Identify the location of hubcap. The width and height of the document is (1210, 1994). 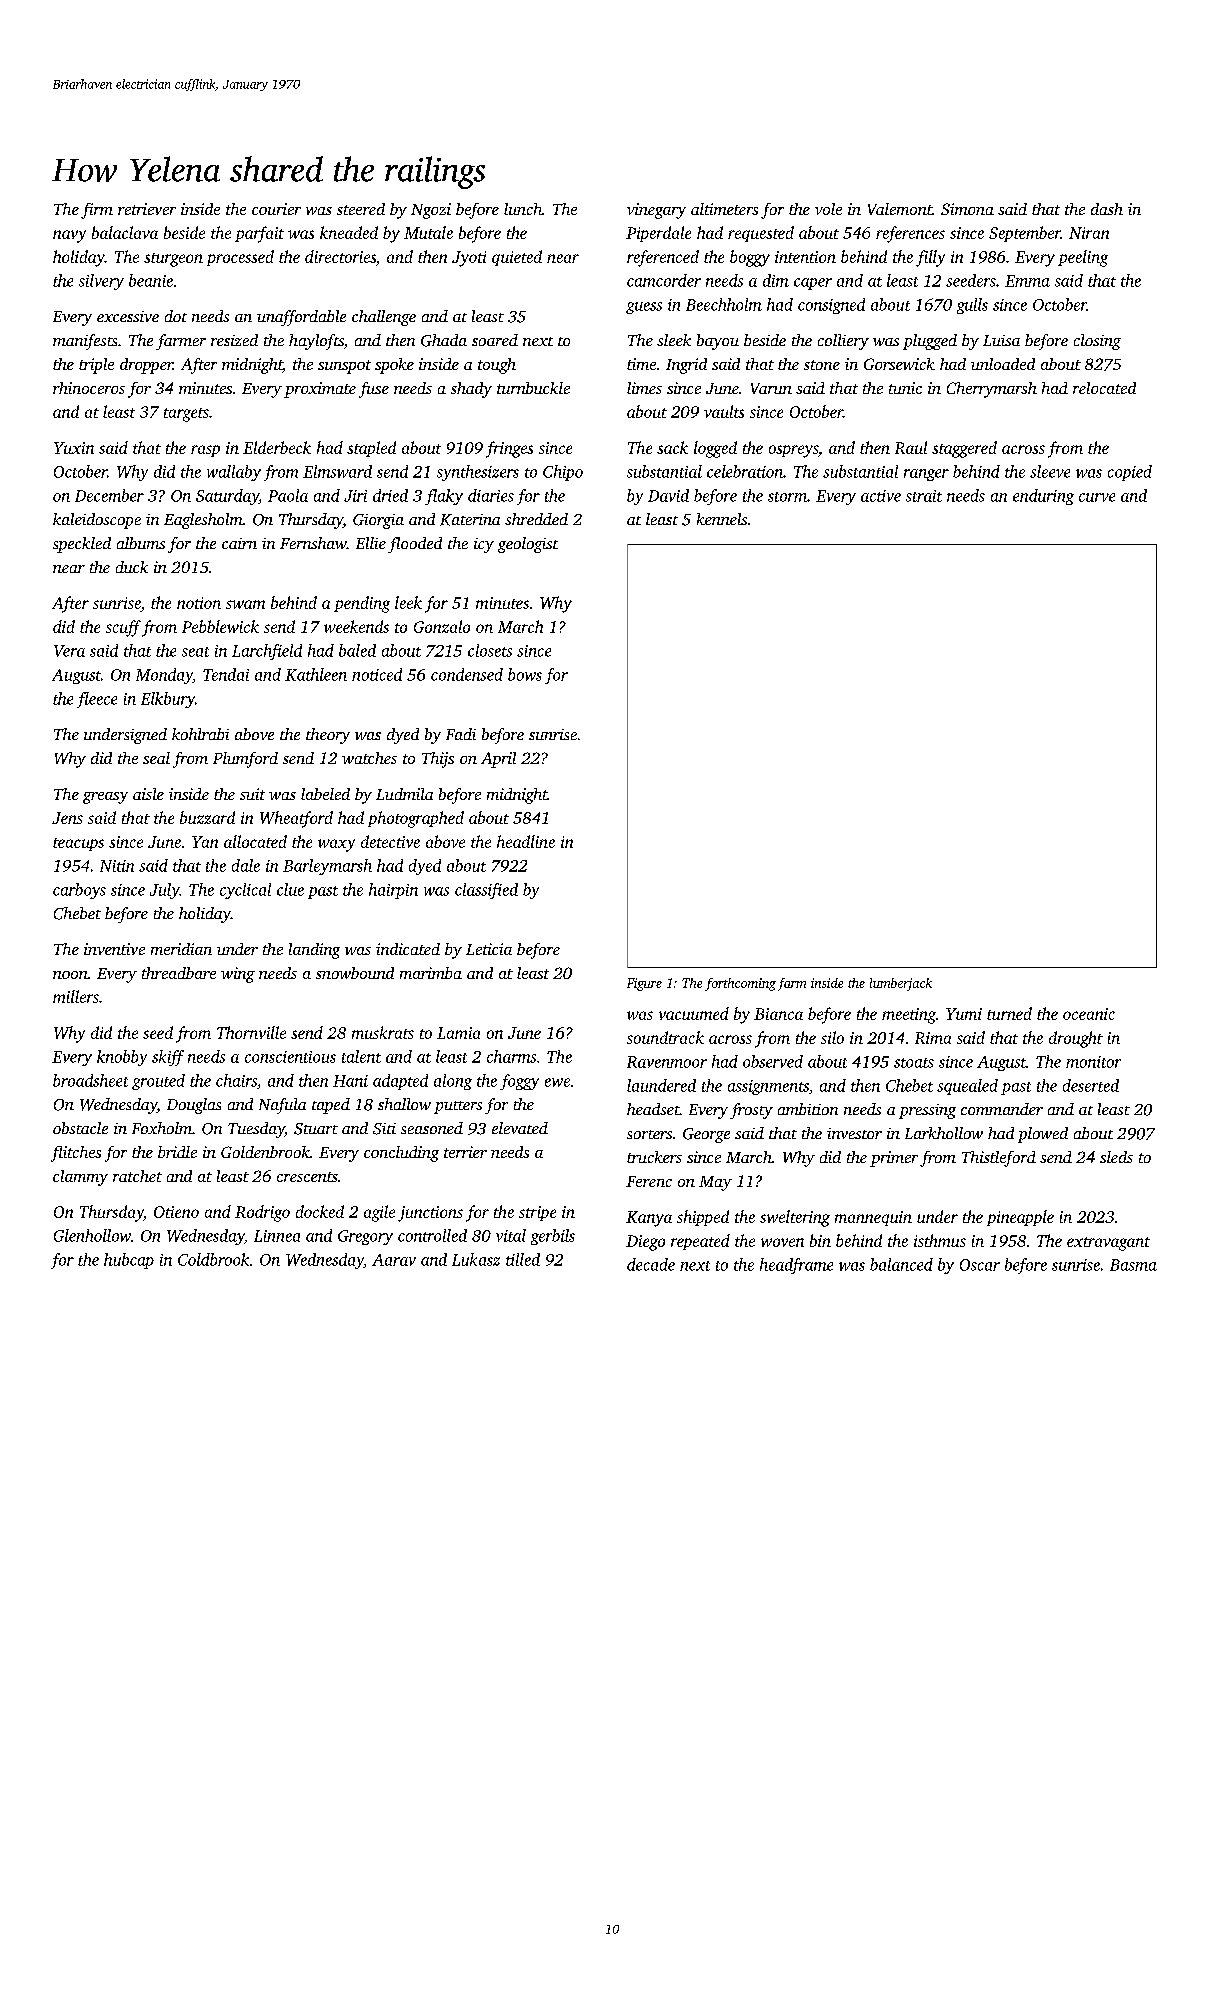
(129, 1261).
